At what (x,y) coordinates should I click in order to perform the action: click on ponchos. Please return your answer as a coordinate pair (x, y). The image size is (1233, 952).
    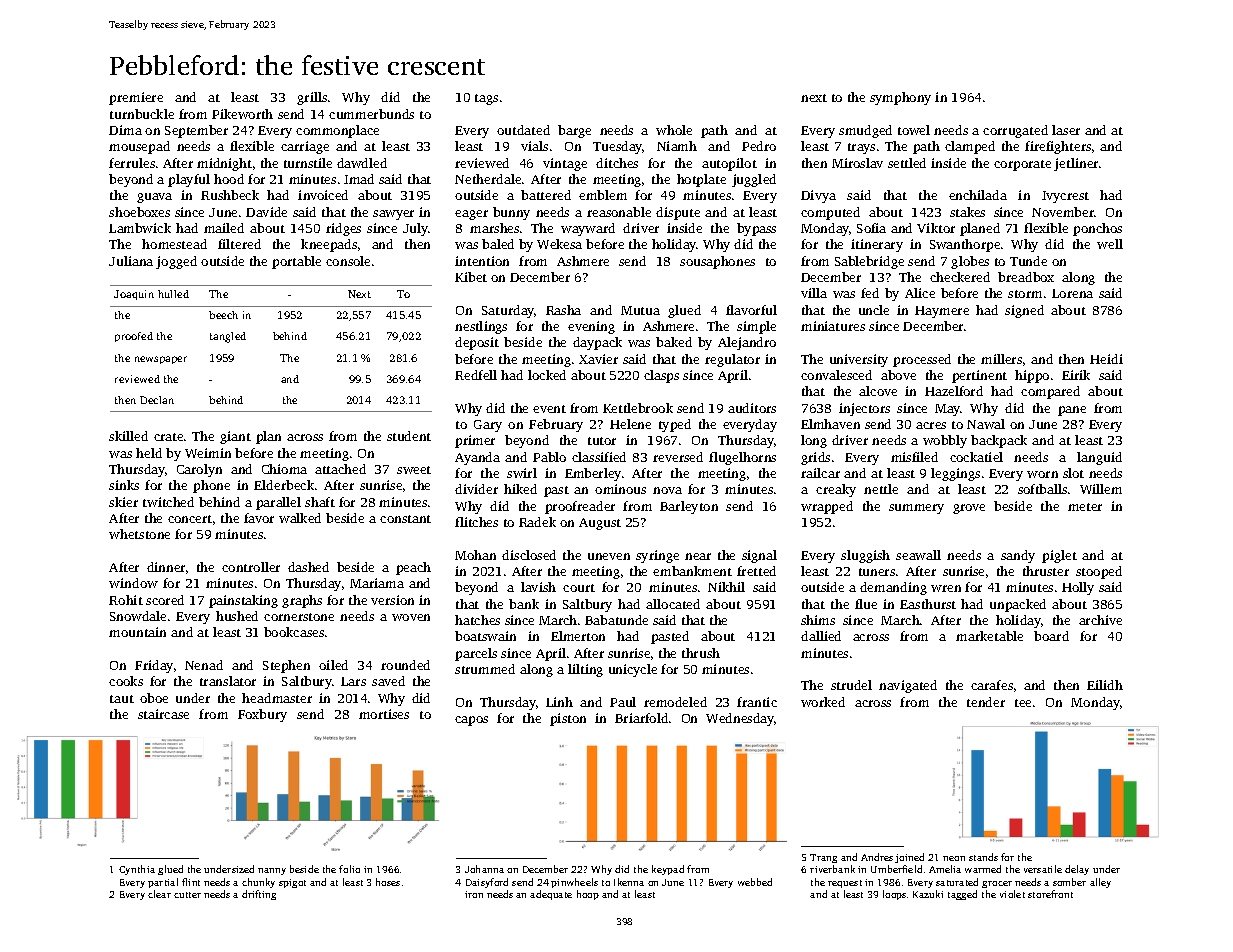
    Looking at the image, I should click on (1097, 229).
